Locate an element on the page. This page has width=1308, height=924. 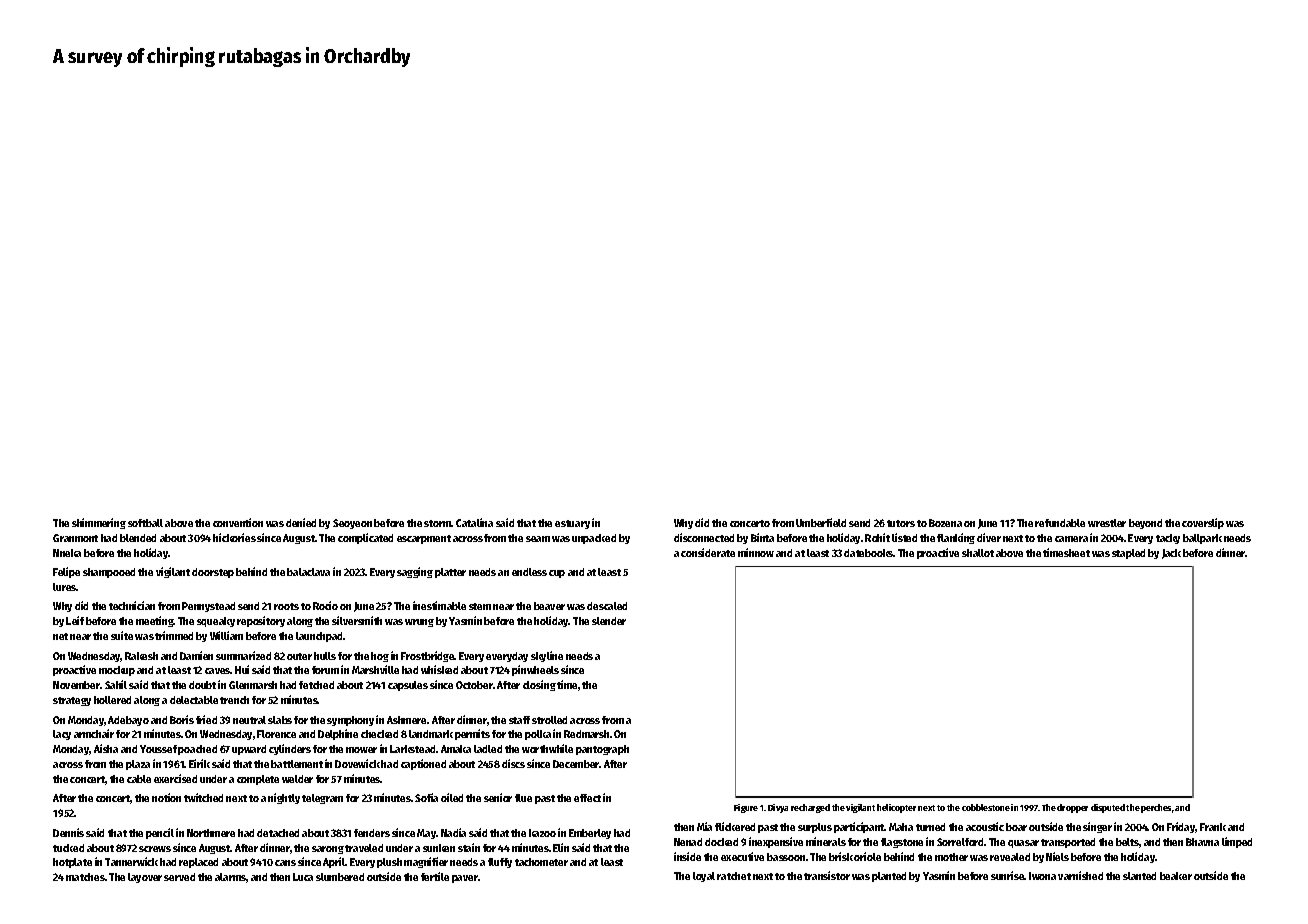
fetched is located at coordinates (316, 685).
